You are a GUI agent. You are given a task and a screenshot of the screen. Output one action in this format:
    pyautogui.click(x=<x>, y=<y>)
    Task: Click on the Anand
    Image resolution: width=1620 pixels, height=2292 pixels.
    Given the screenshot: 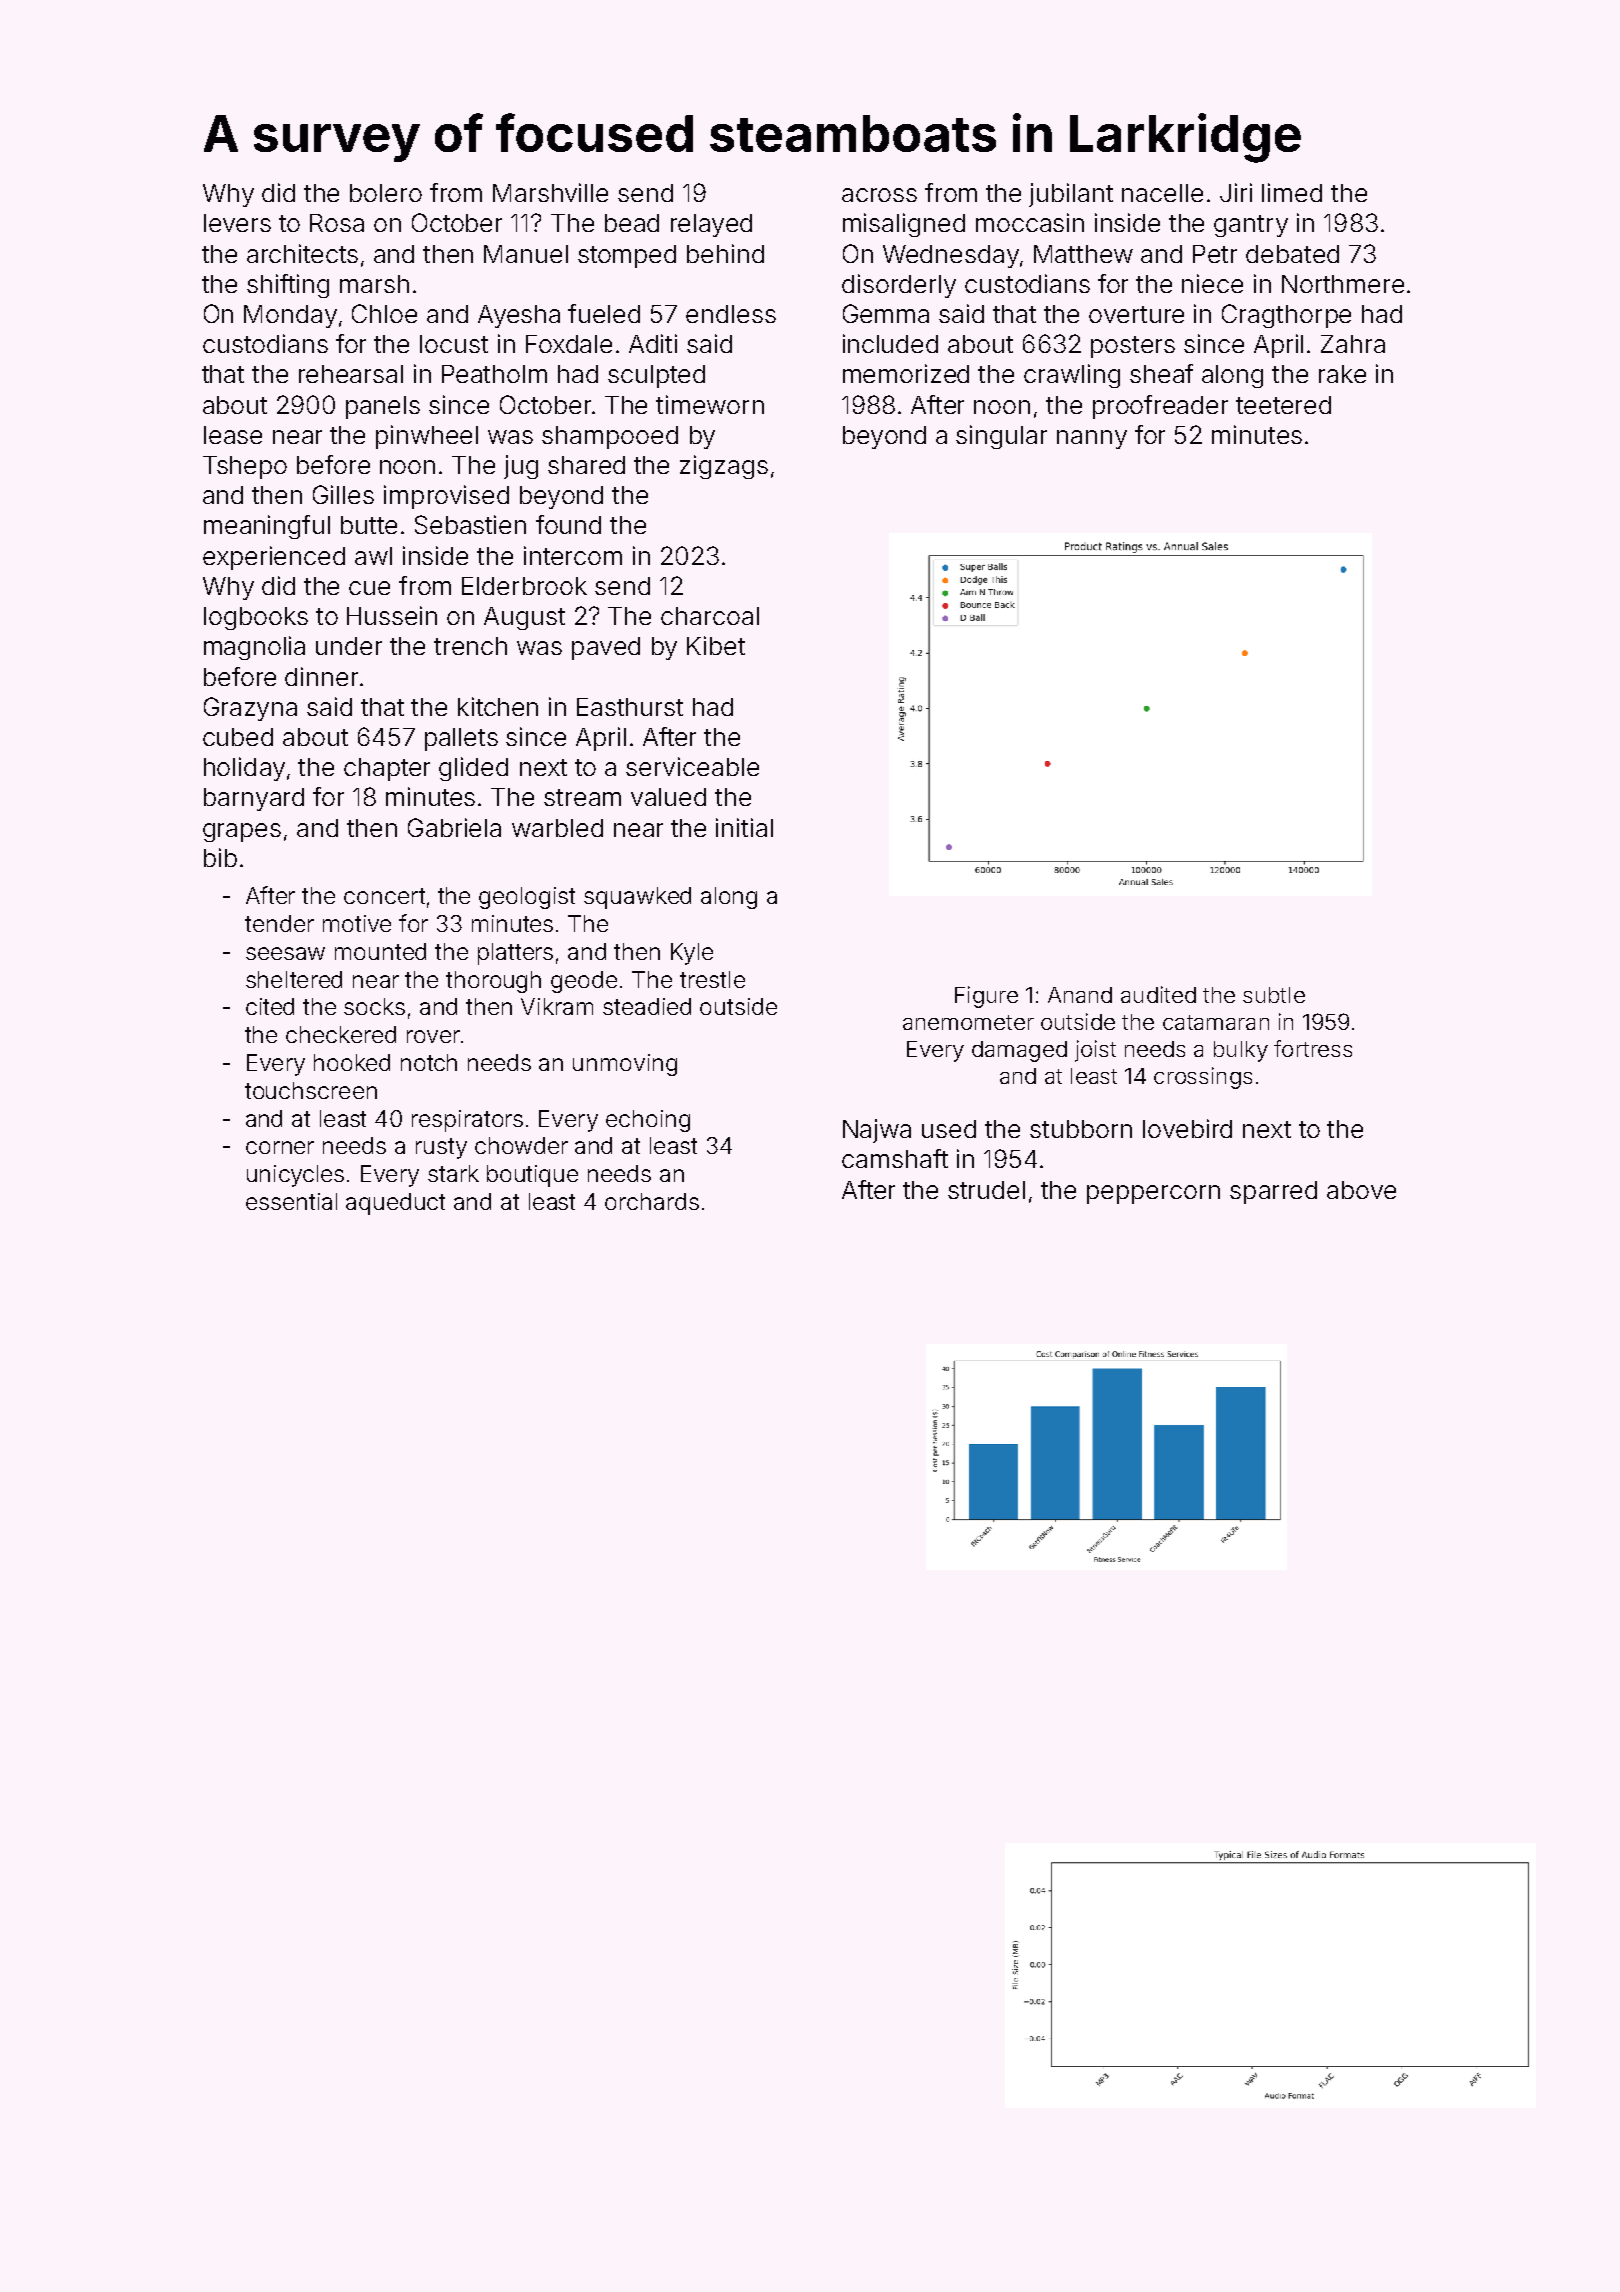 What is the action you would take?
    pyautogui.click(x=1080, y=995)
